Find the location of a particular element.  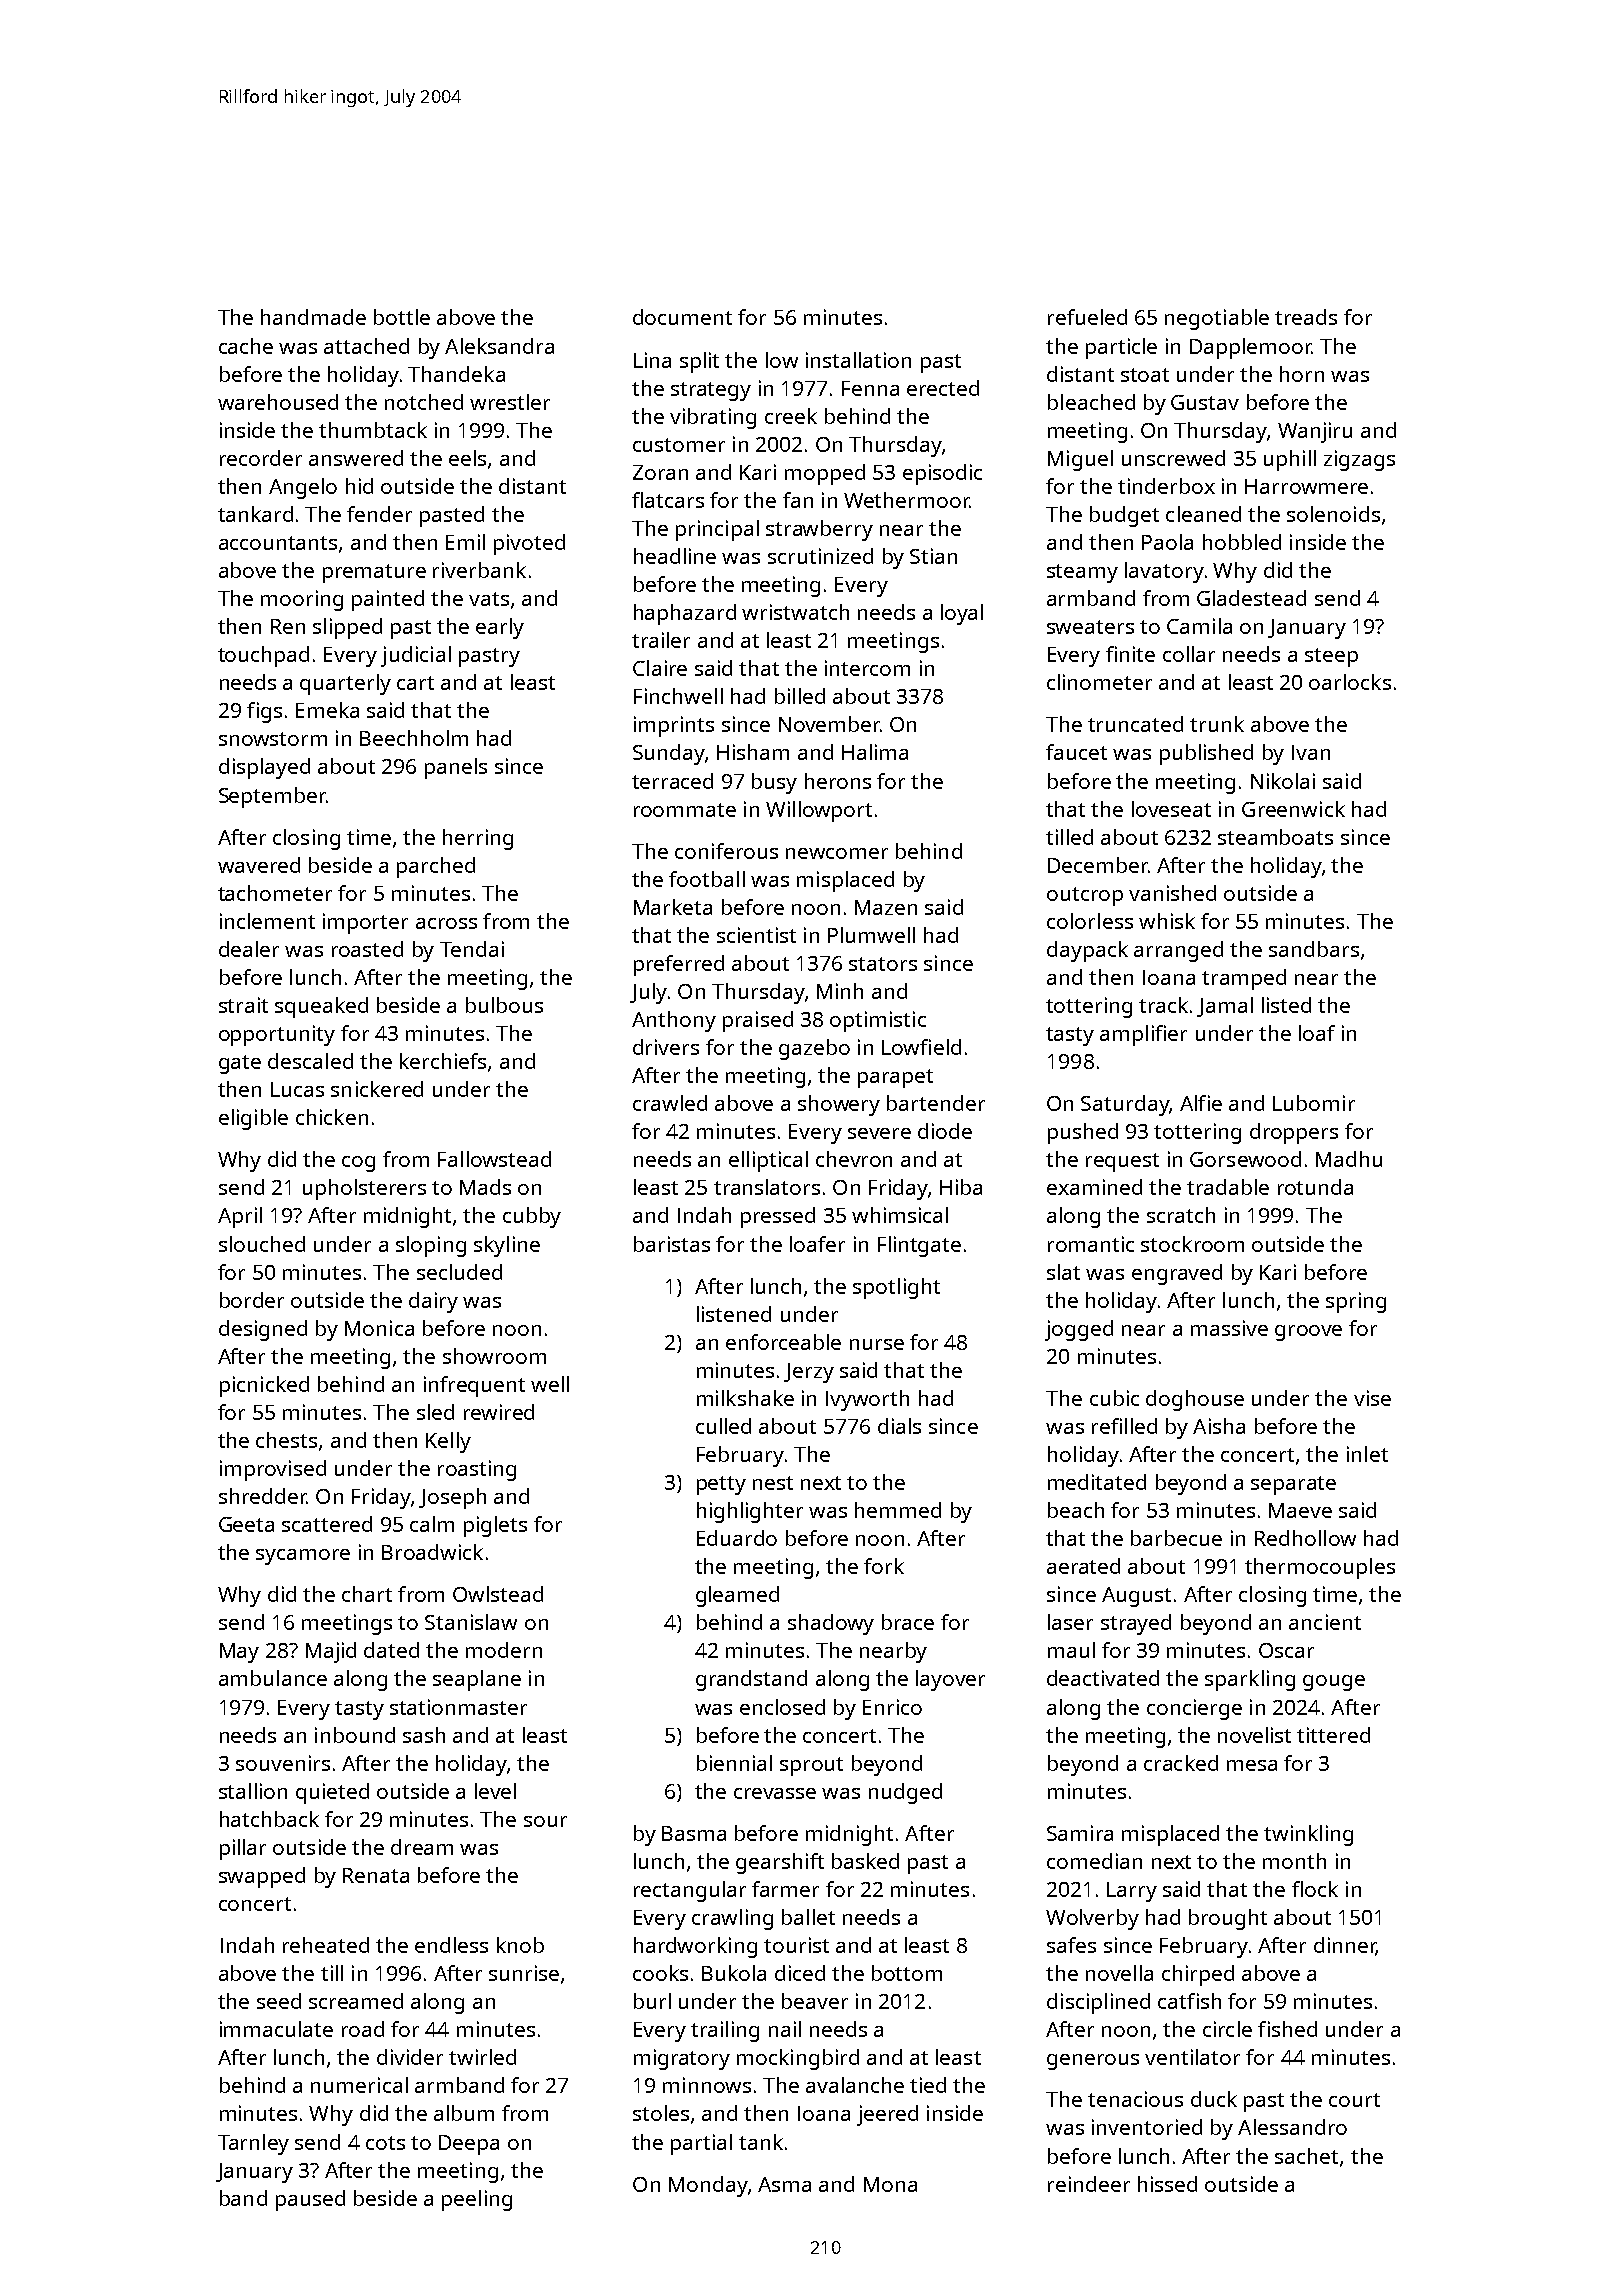

cracked is located at coordinates (1181, 1763).
